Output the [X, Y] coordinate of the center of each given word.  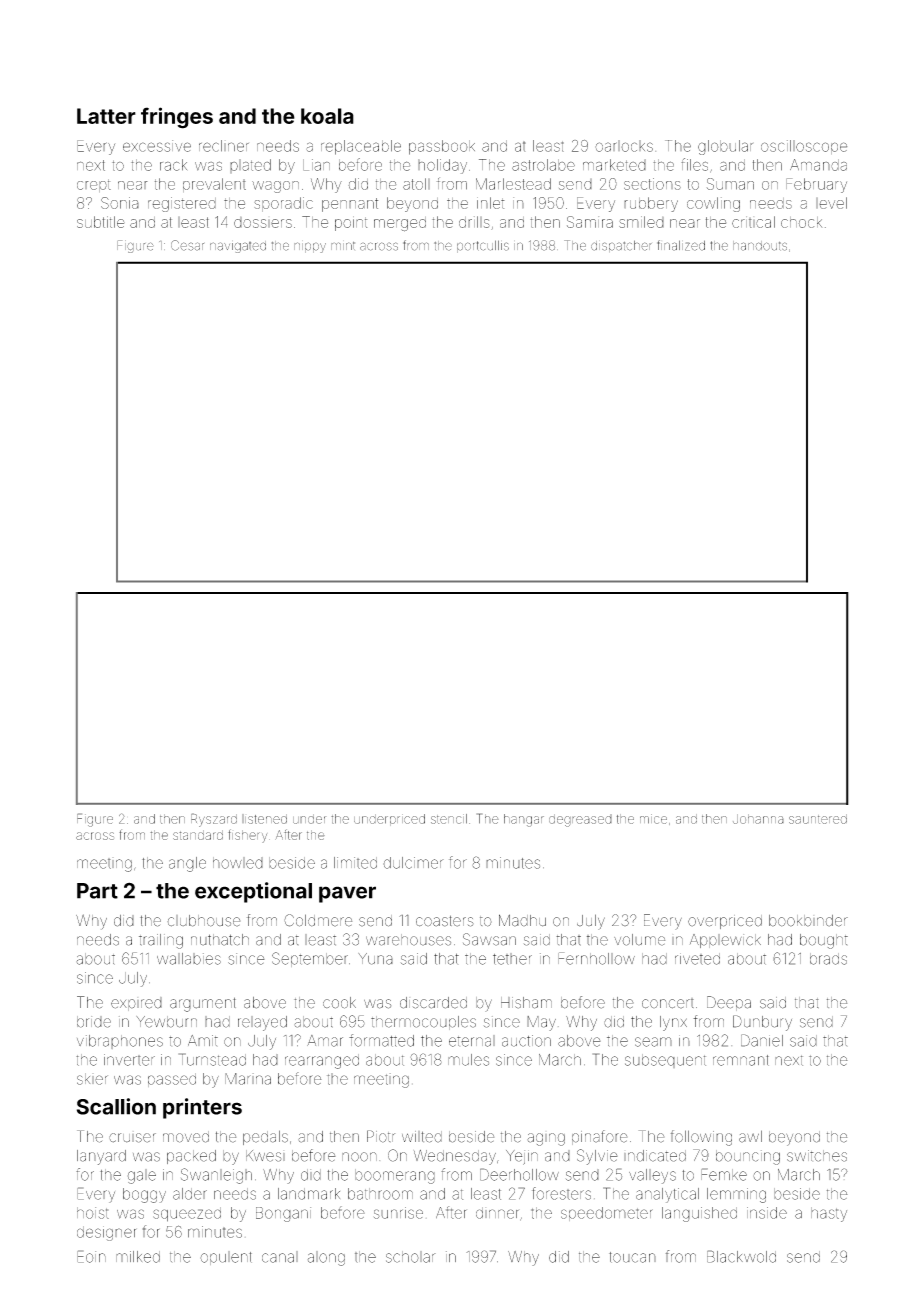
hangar [524, 820]
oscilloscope [804, 147]
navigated [238, 247]
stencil [449, 819]
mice [653, 819]
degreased [580, 820]
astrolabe [543, 165]
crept [94, 185]
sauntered [818, 819]
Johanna [758, 819]
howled [238, 863]
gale [142, 1176]
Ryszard [214, 820]
